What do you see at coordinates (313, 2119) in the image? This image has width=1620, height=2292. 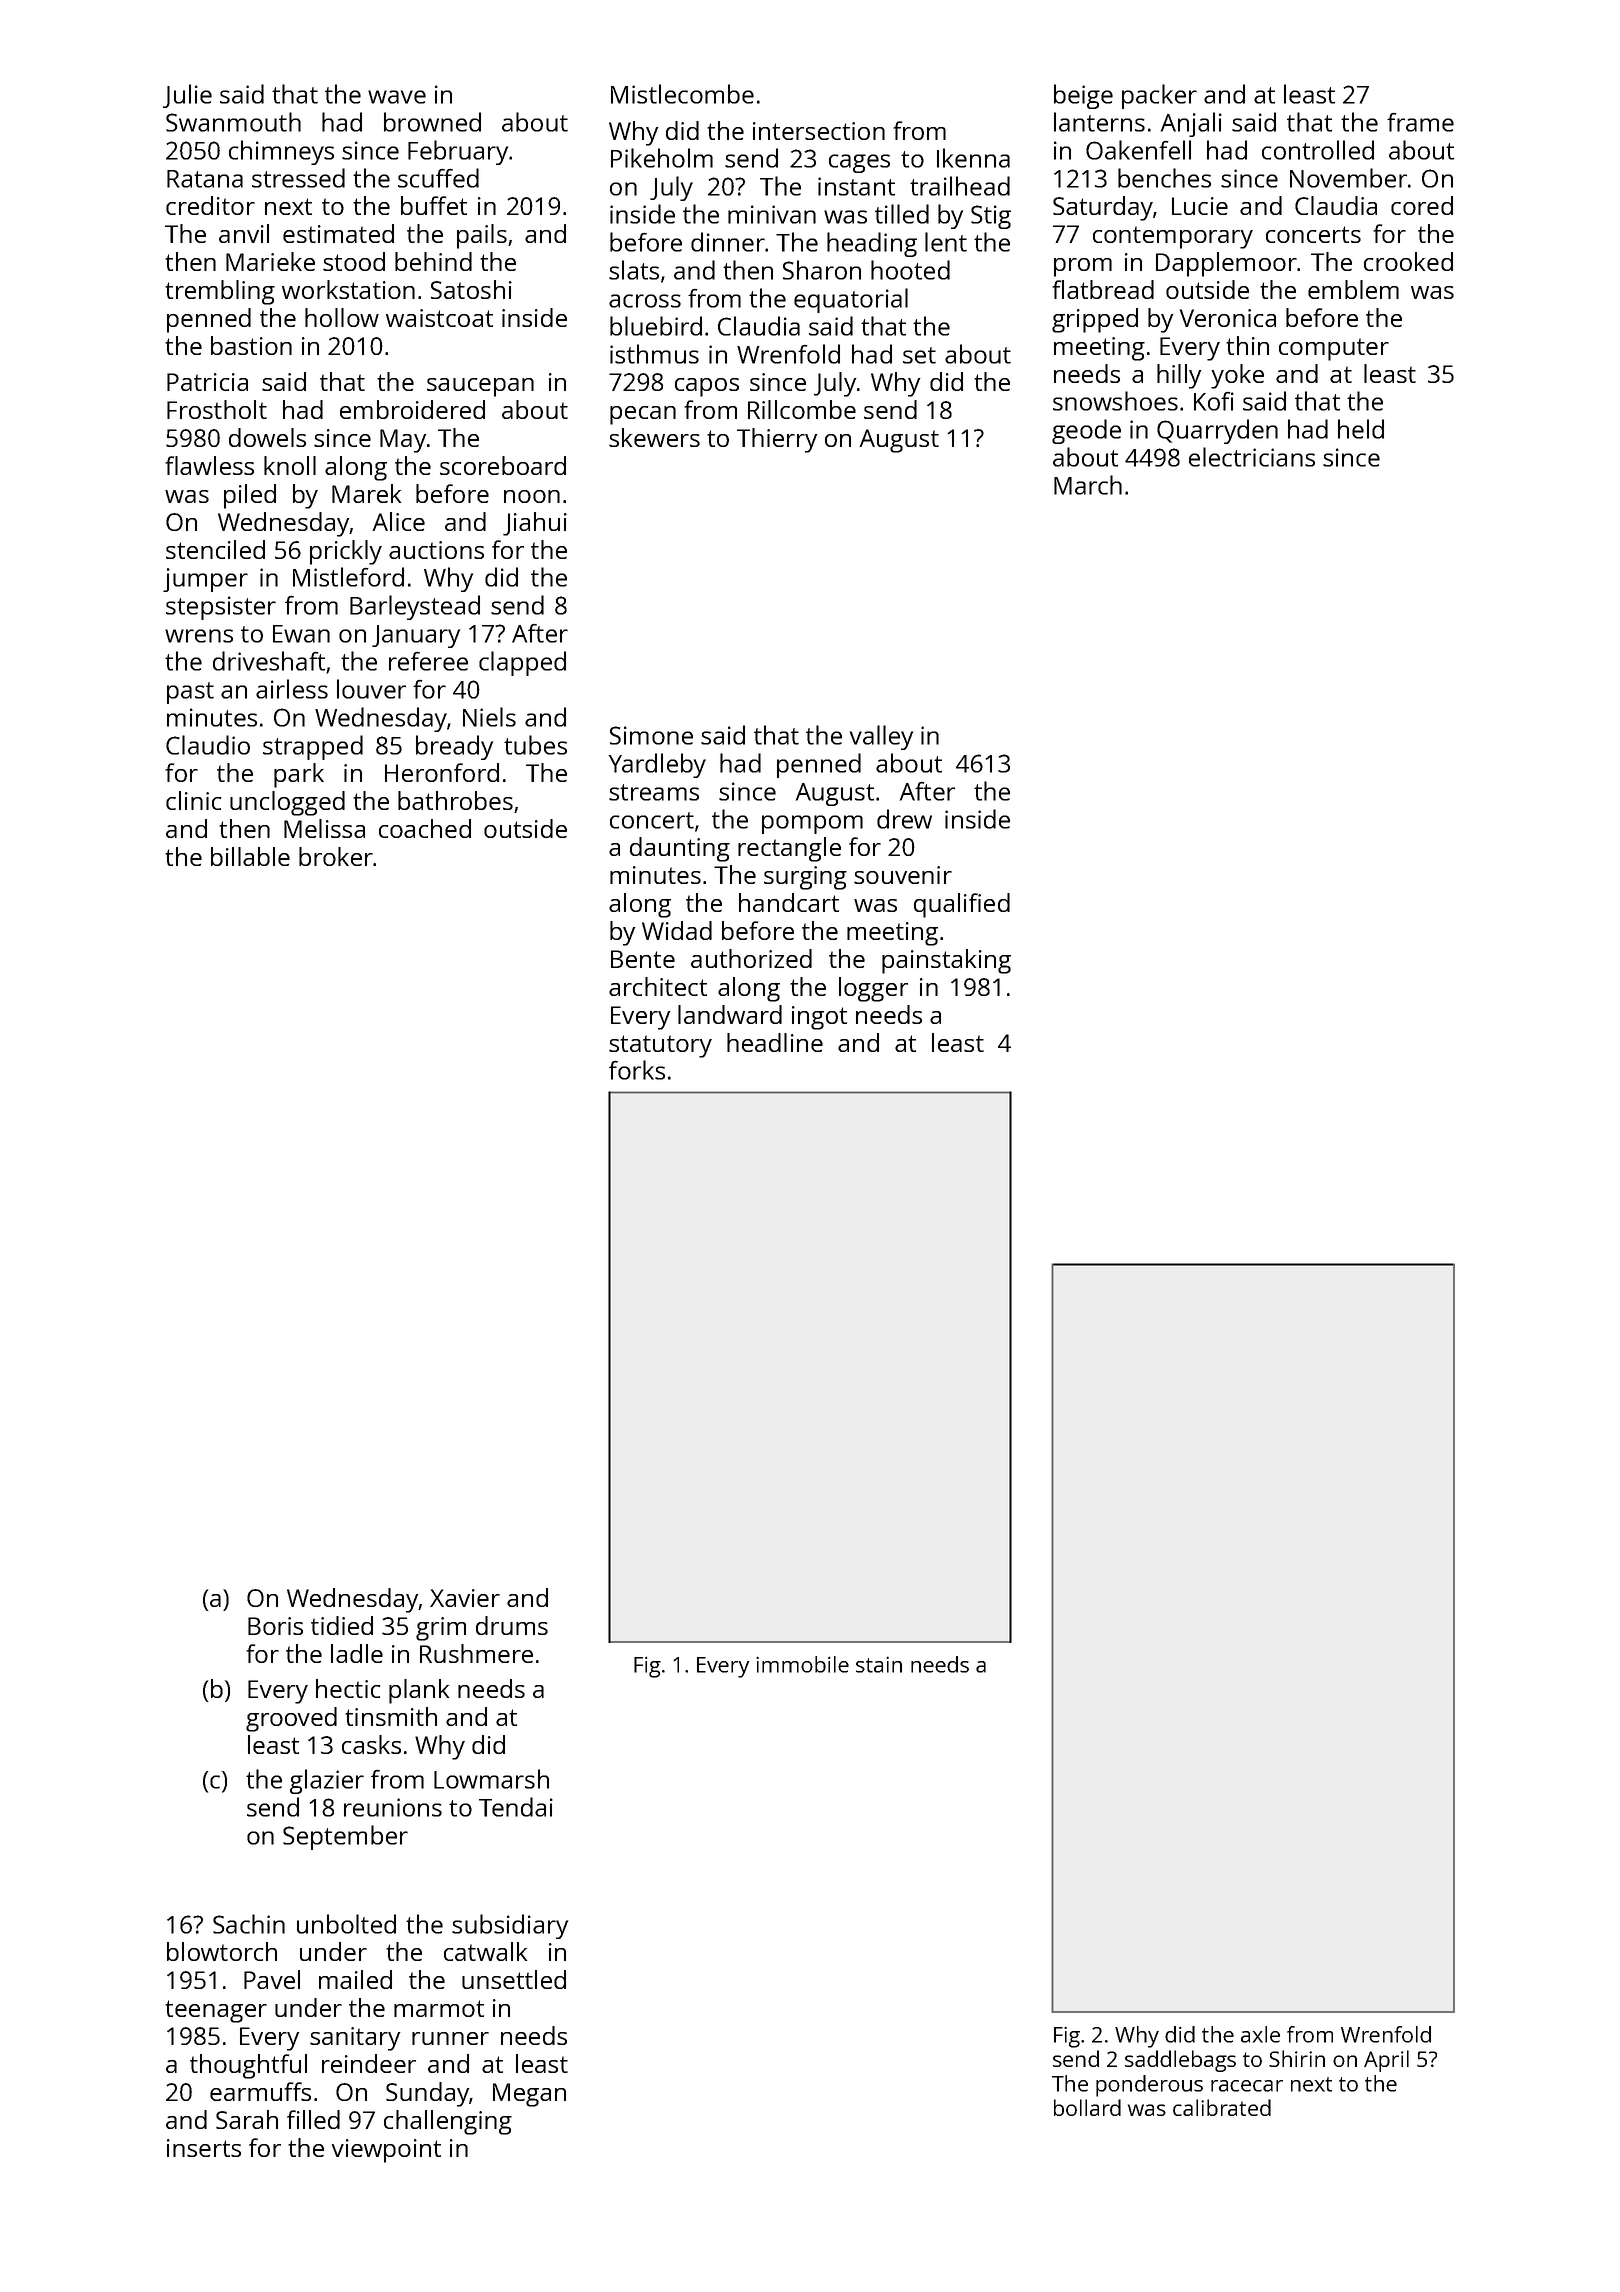 I see `filled` at bounding box center [313, 2119].
